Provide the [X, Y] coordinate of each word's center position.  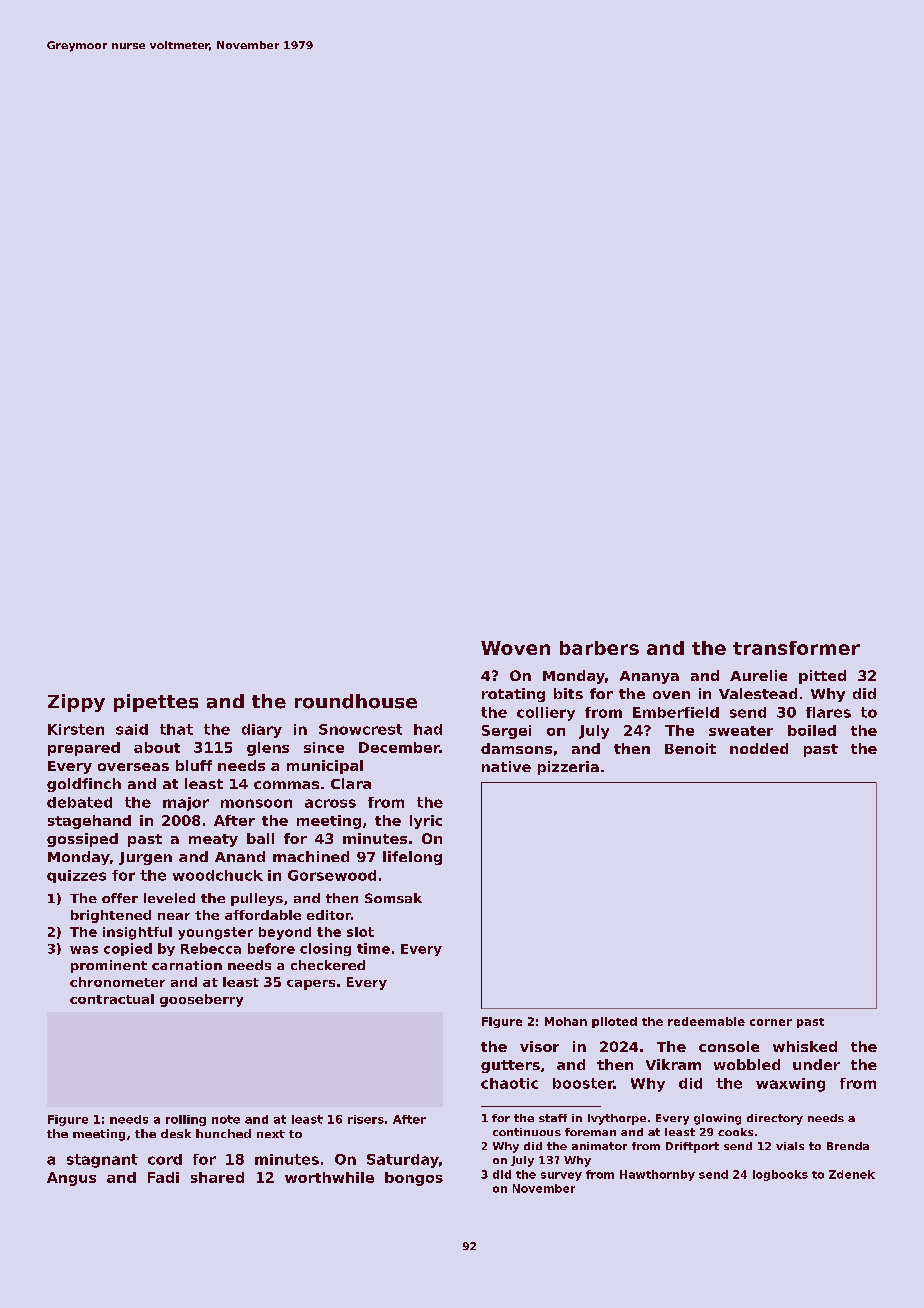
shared [217, 1177]
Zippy [76, 703]
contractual [112, 999]
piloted [614, 1022]
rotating [513, 695]
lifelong [412, 858]
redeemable [706, 1021]
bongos [414, 1179]
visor [539, 1046]
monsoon [256, 803]
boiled [812, 730]
